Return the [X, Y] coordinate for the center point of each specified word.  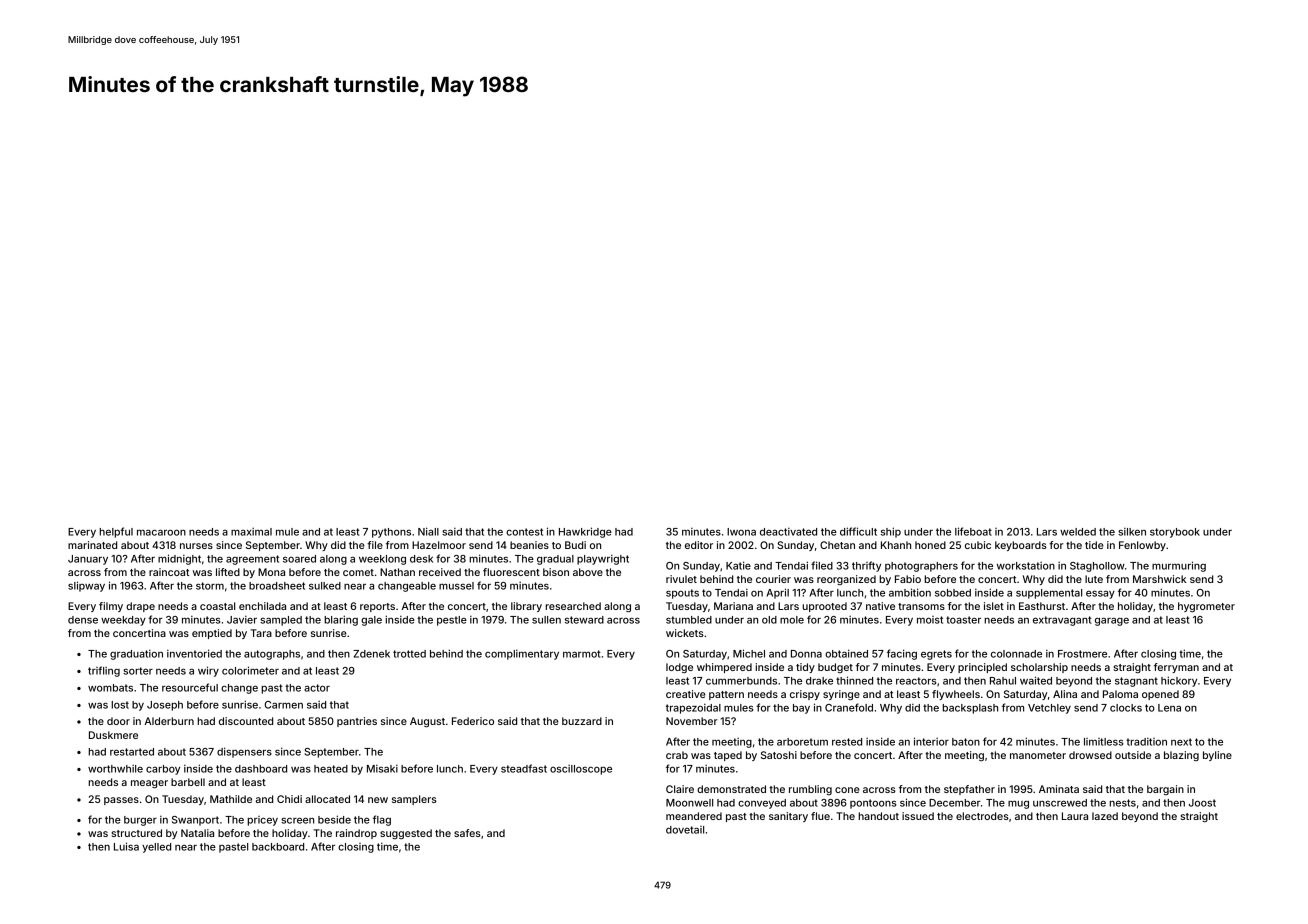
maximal [251, 532]
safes [467, 833]
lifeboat [973, 531]
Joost [1202, 803]
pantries [357, 722]
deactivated [788, 531]
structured [136, 833]
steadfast [524, 768]
